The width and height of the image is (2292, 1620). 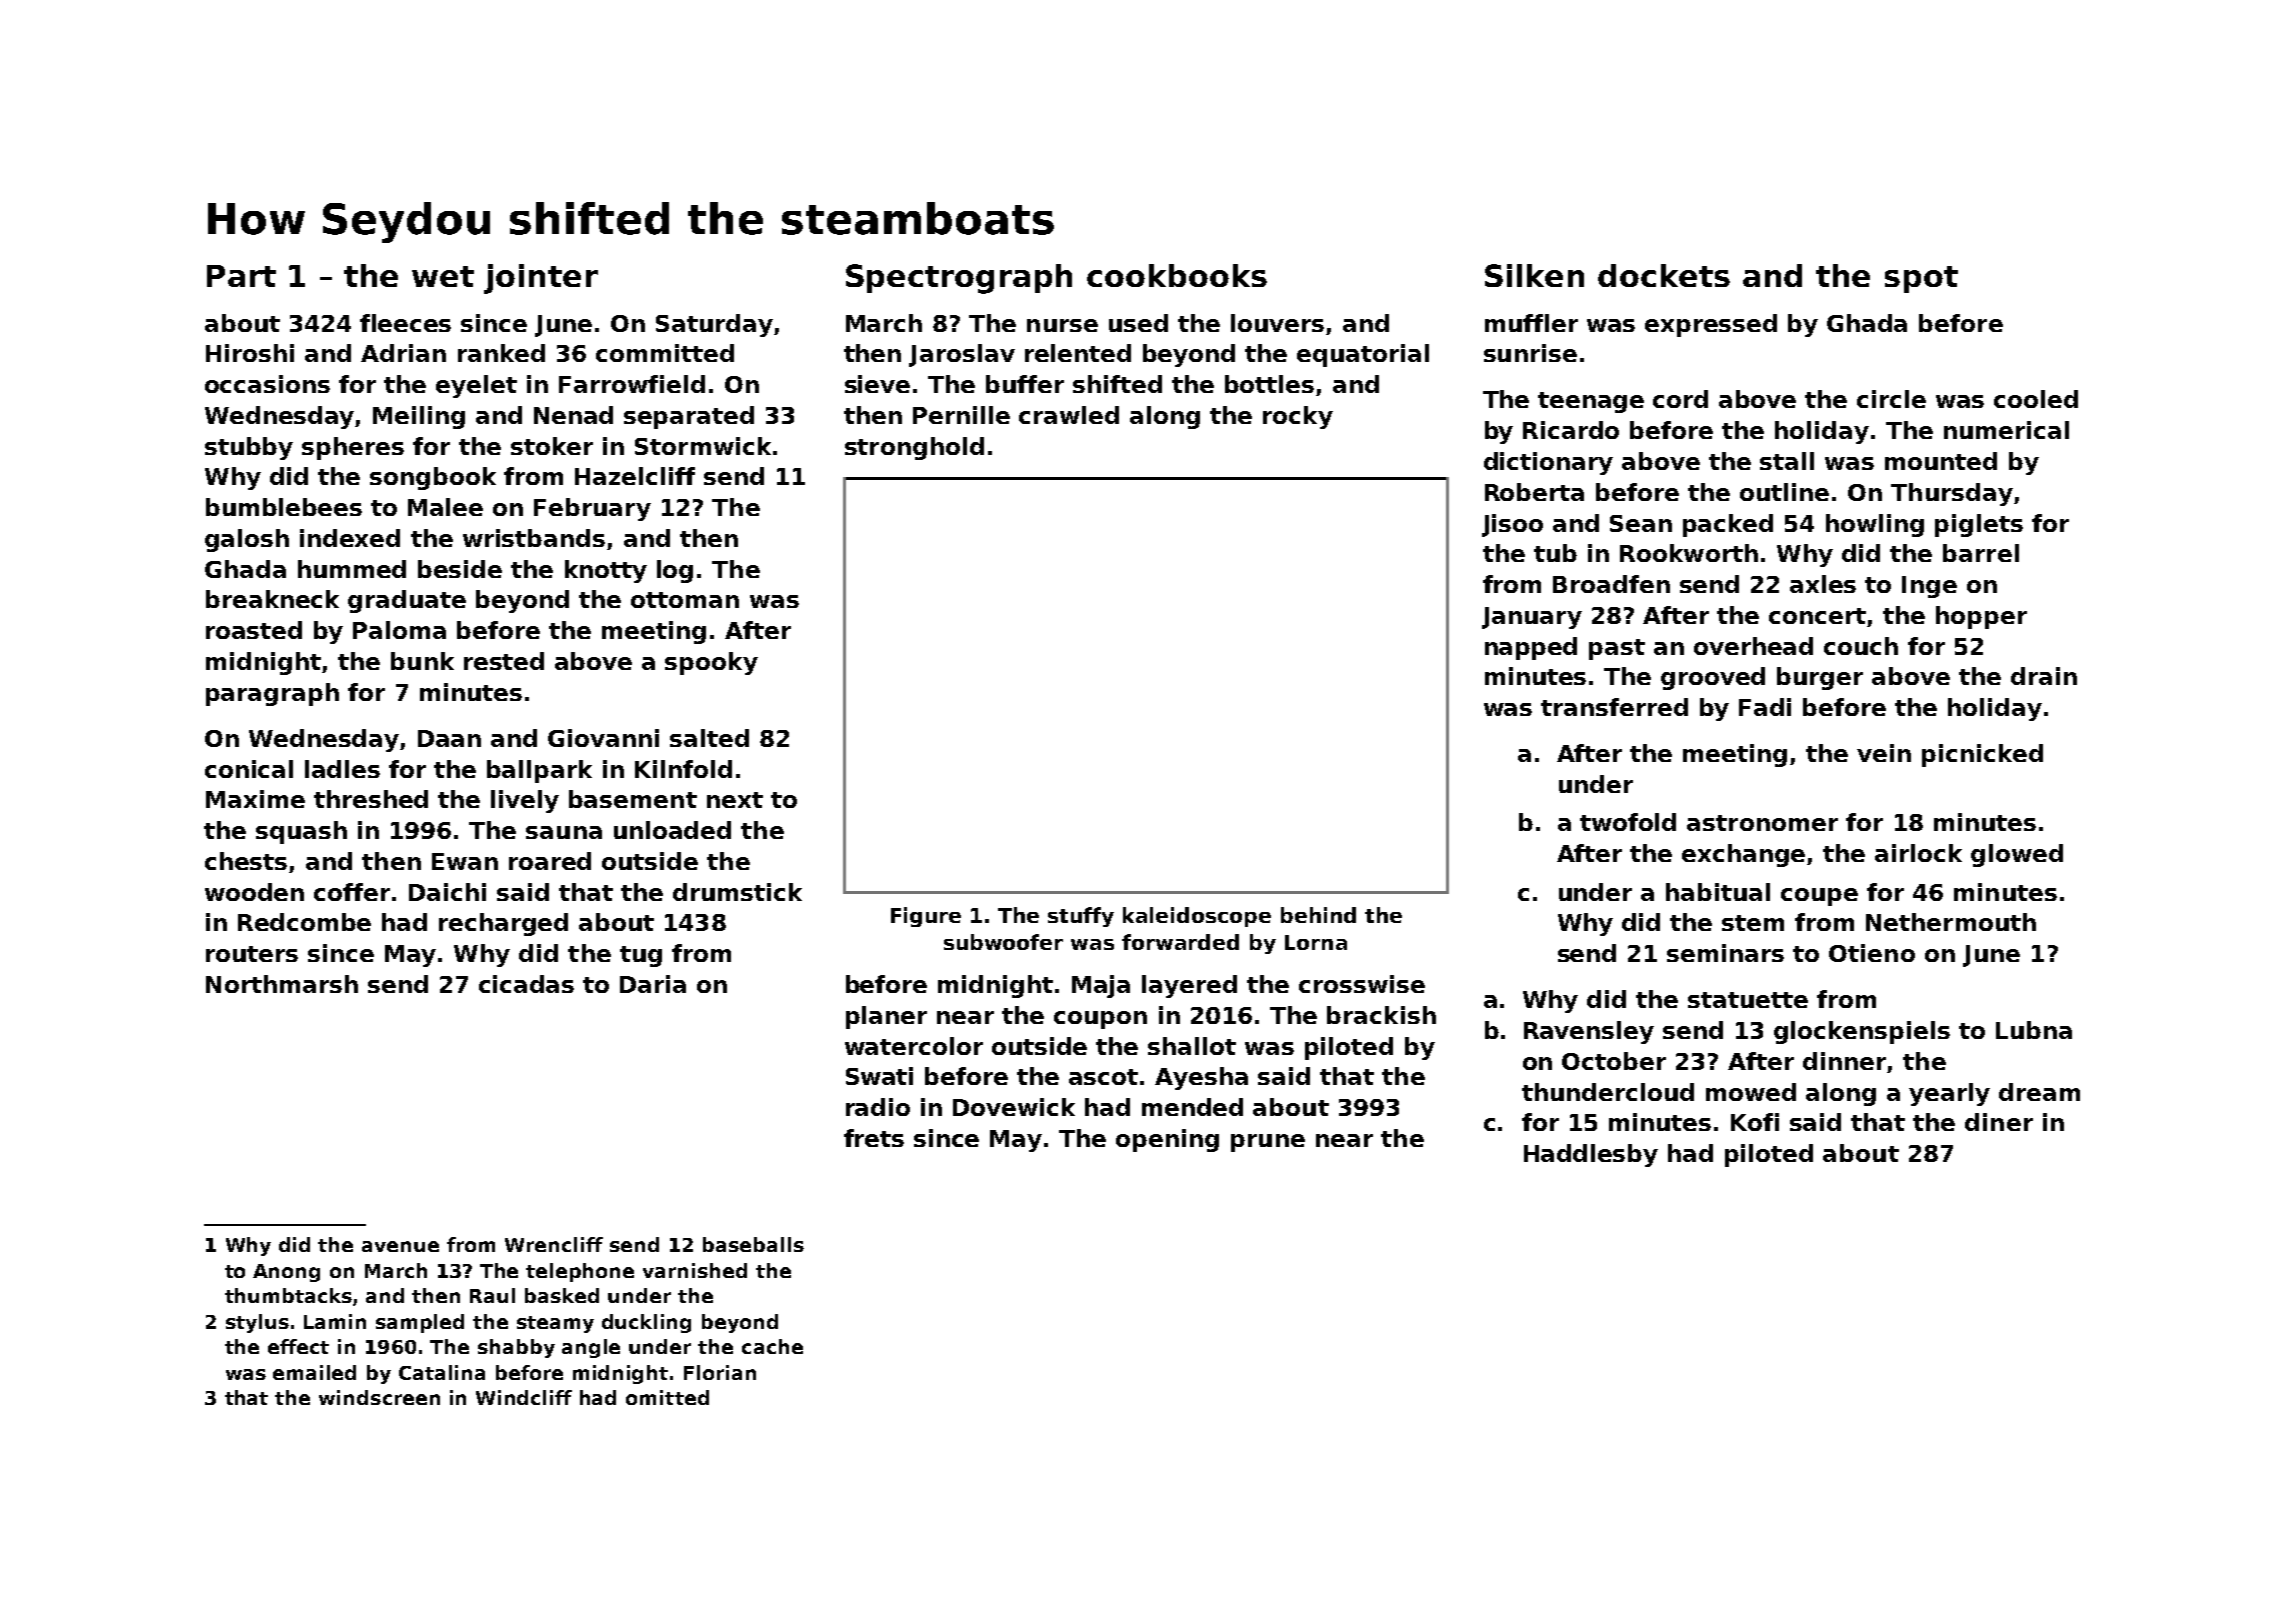 What do you see at coordinates (2034, 1030) in the image?
I see `Lubna` at bounding box center [2034, 1030].
